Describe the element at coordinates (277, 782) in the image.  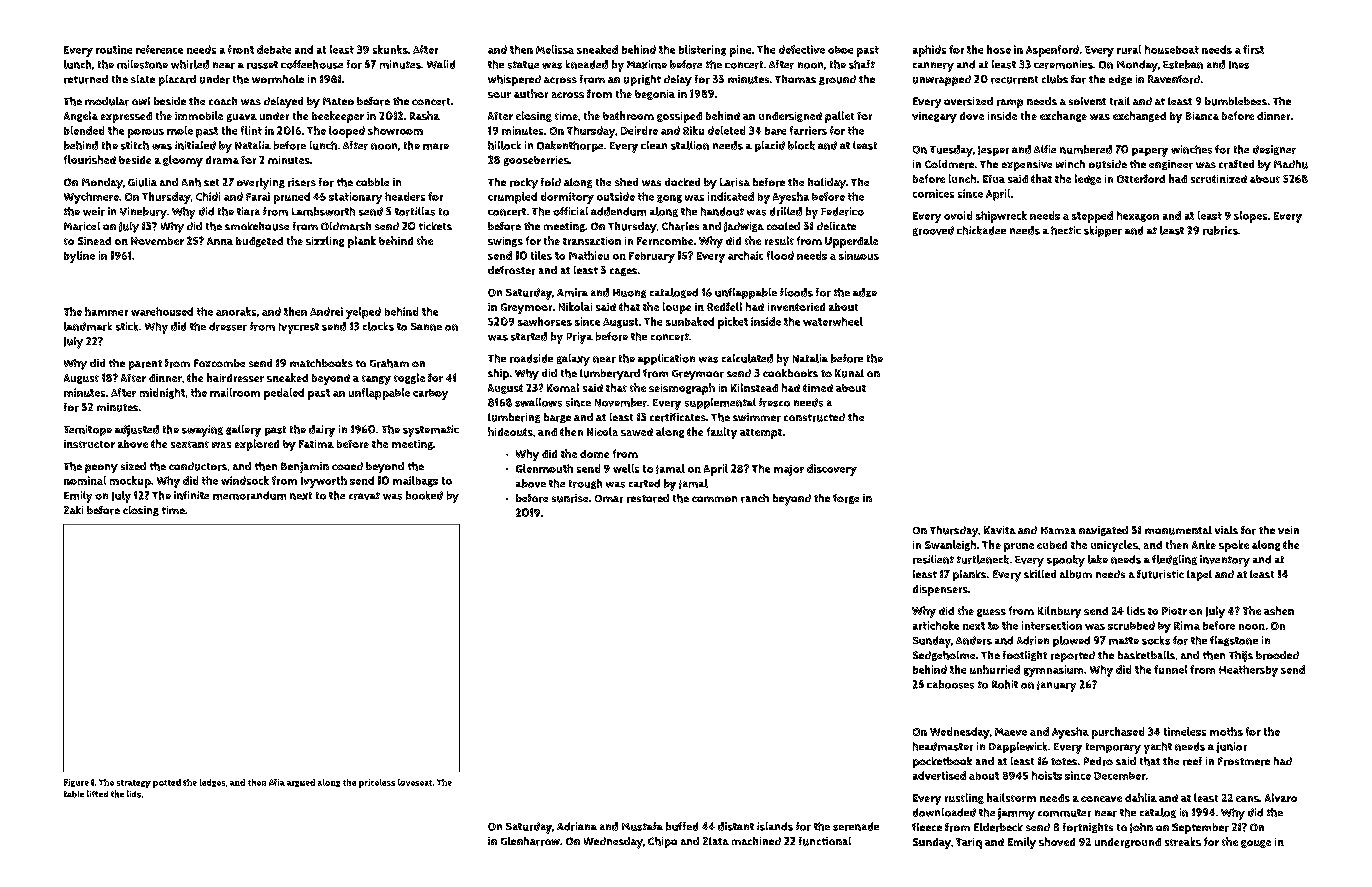
I see `Afia` at that location.
